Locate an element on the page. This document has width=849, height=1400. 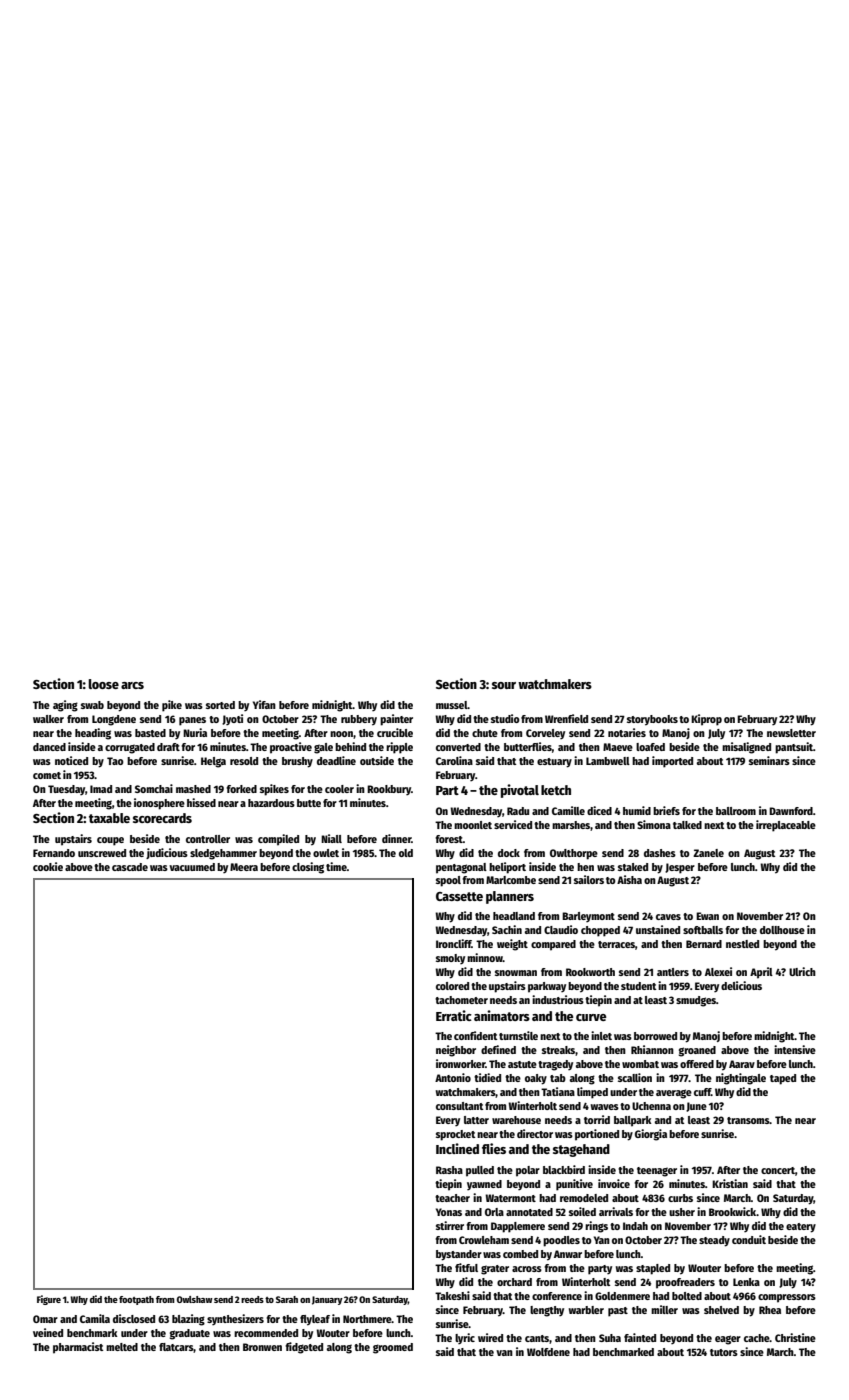
lyric is located at coordinates (465, 1339).
